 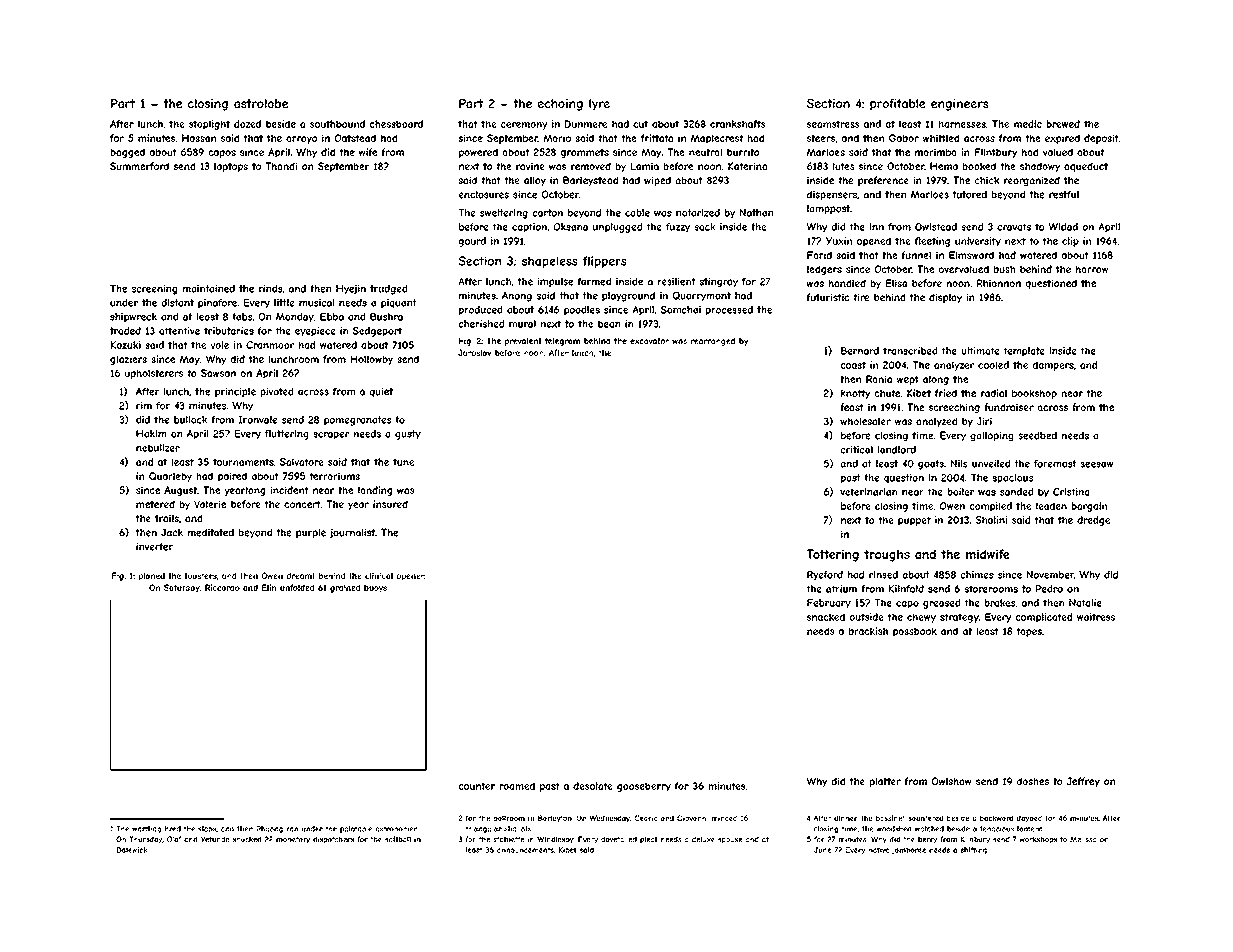 I want to click on lyre, so click(x=599, y=105).
